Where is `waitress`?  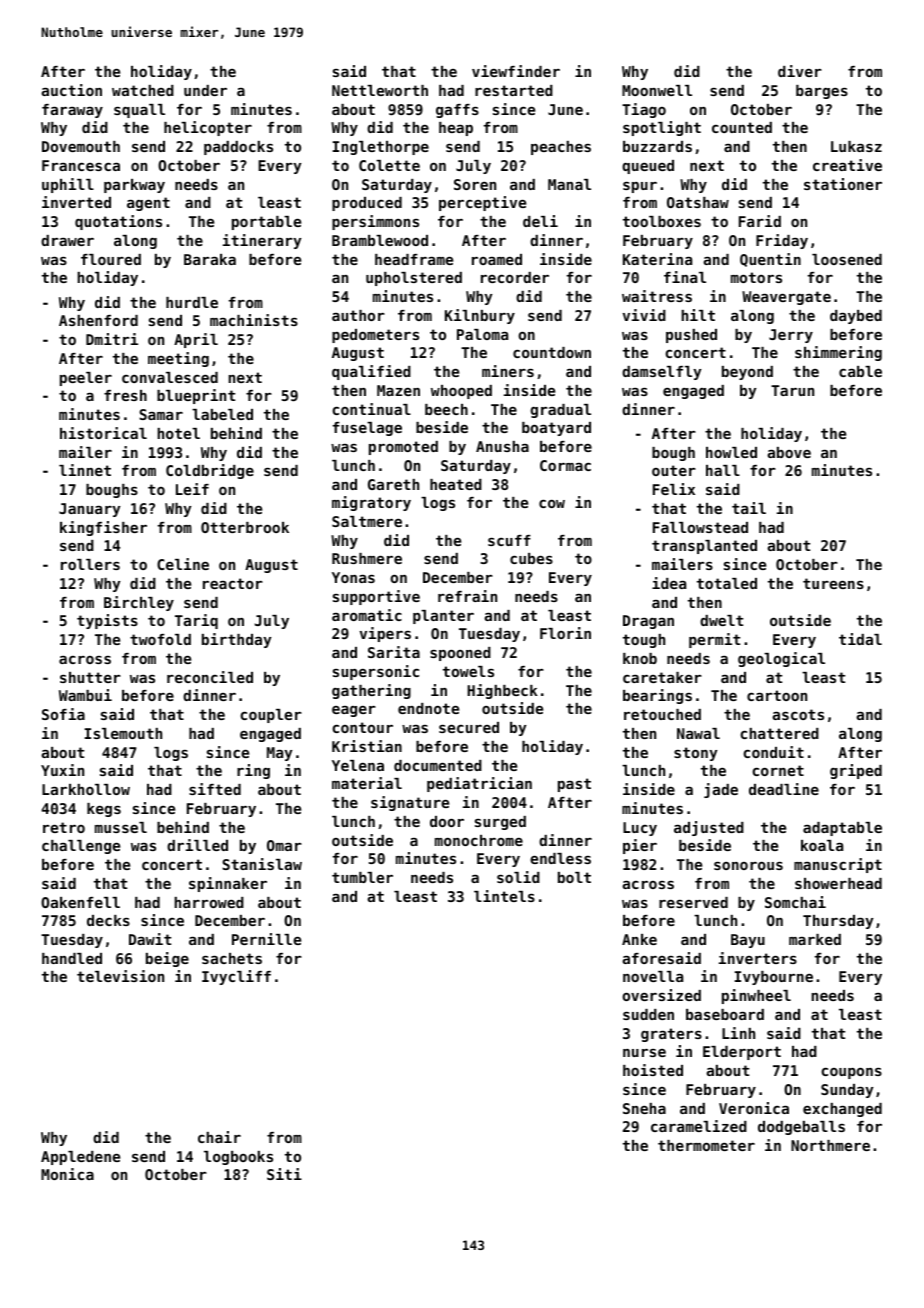 waitress is located at coordinates (657, 296).
